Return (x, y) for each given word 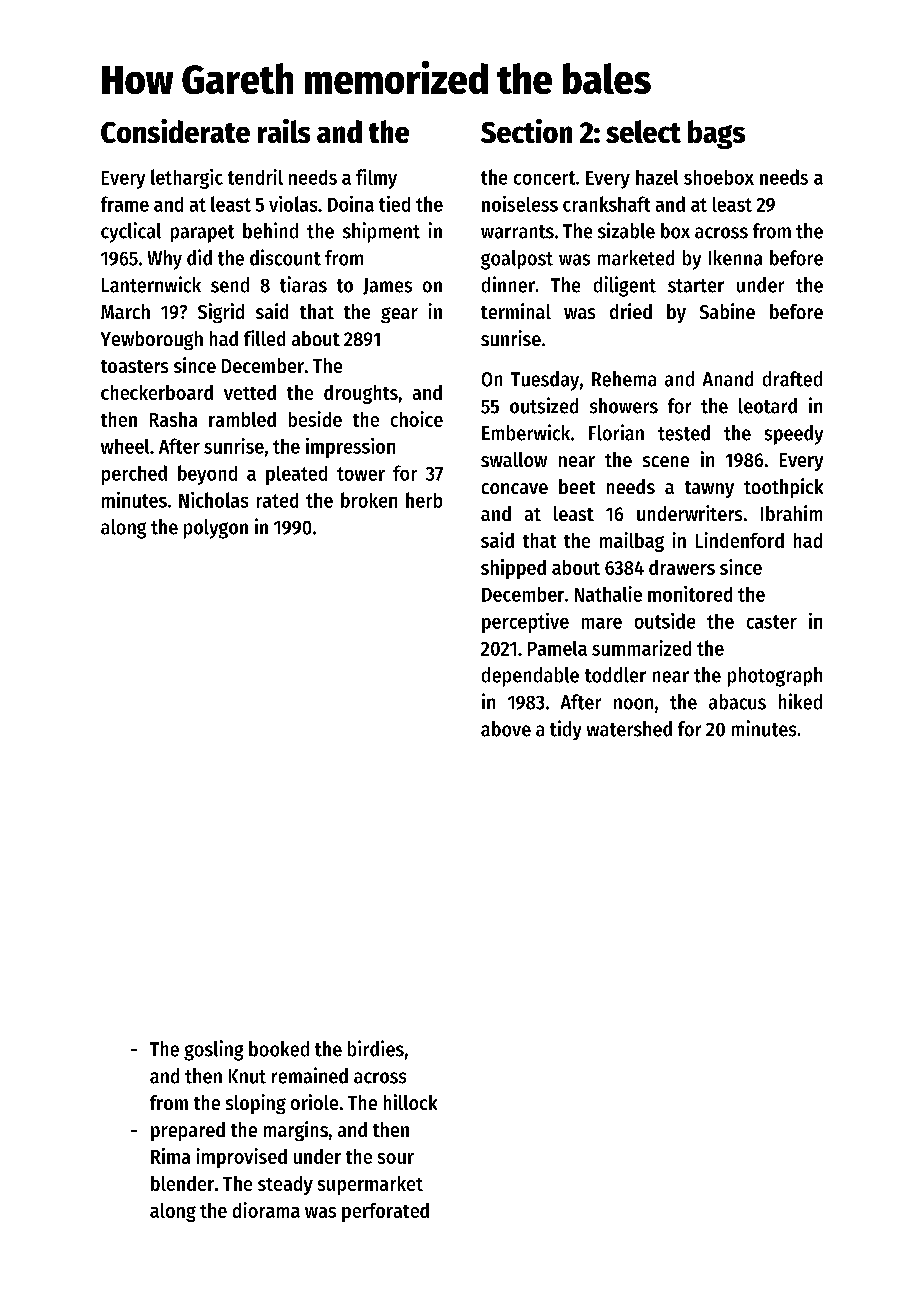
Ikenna (735, 258)
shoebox (719, 177)
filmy (376, 179)
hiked (800, 701)
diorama (266, 1210)
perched (134, 475)
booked (279, 1049)
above (506, 729)
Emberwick (526, 432)
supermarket (370, 1185)
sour (396, 1158)
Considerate (175, 131)
